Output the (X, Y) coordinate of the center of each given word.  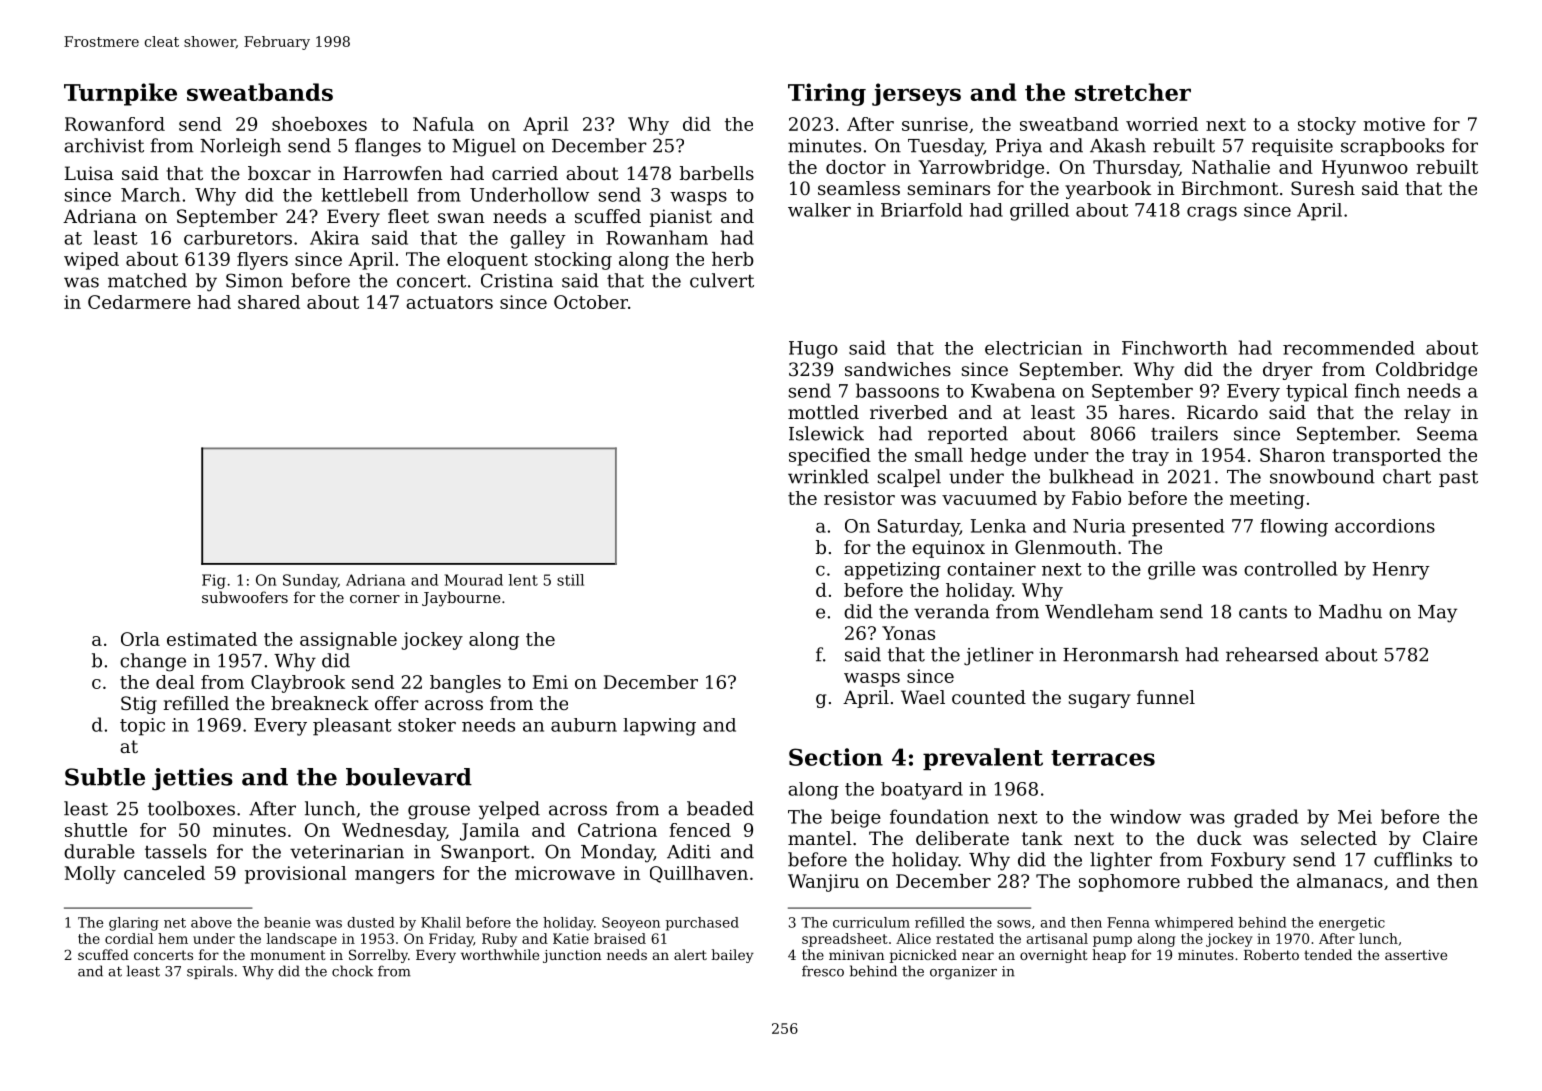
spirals (210, 972)
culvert (722, 280)
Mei (1355, 817)
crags (1212, 214)
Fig (214, 581)
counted (989, 697)
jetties (192, 779)
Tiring (827, 94)
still (570, 580)
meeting (1267, 500)
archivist (104, 145)
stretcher (1133, 92)
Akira (334, 237)
